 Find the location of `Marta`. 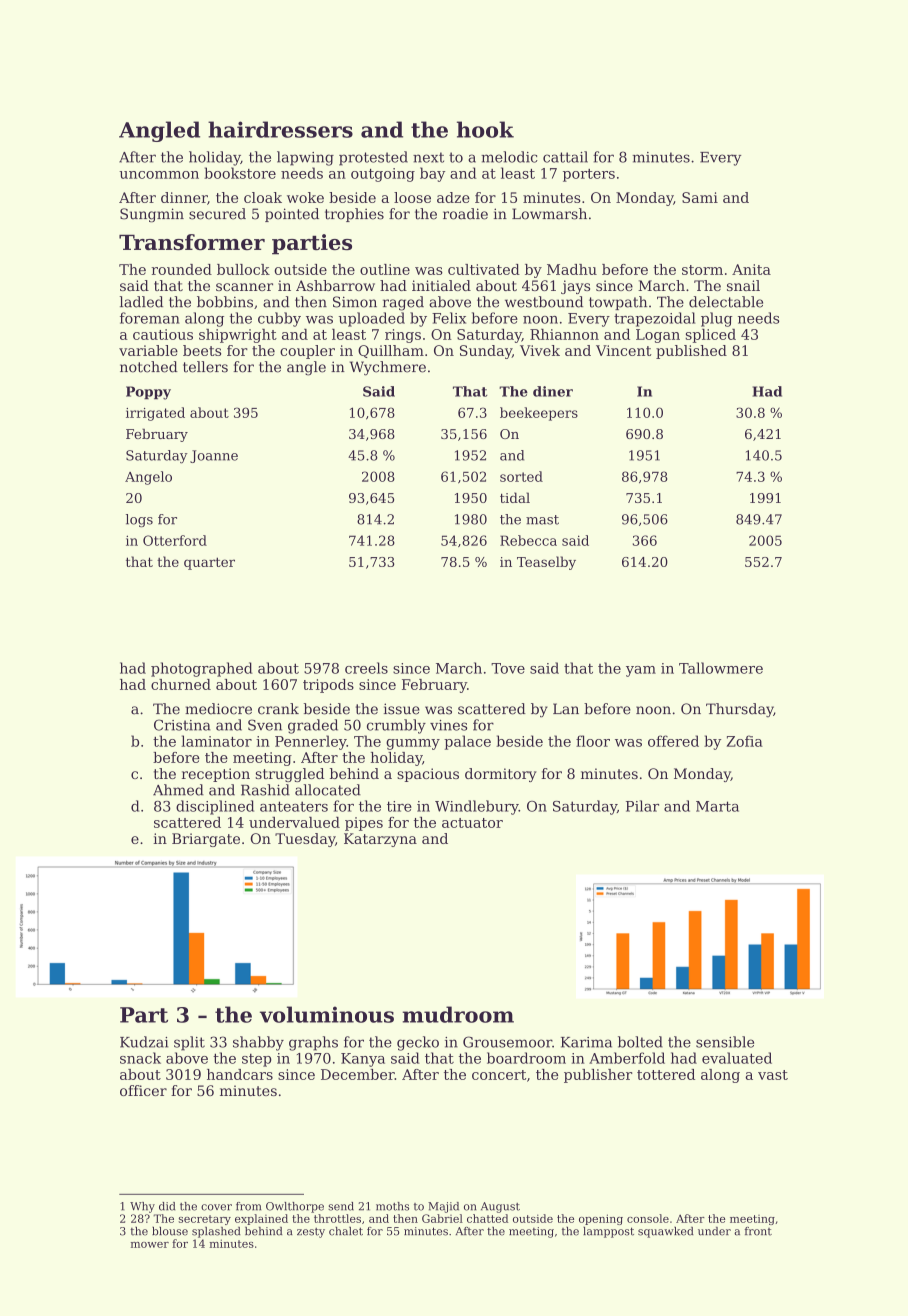

Marta is located at coordinates (717, 806).
